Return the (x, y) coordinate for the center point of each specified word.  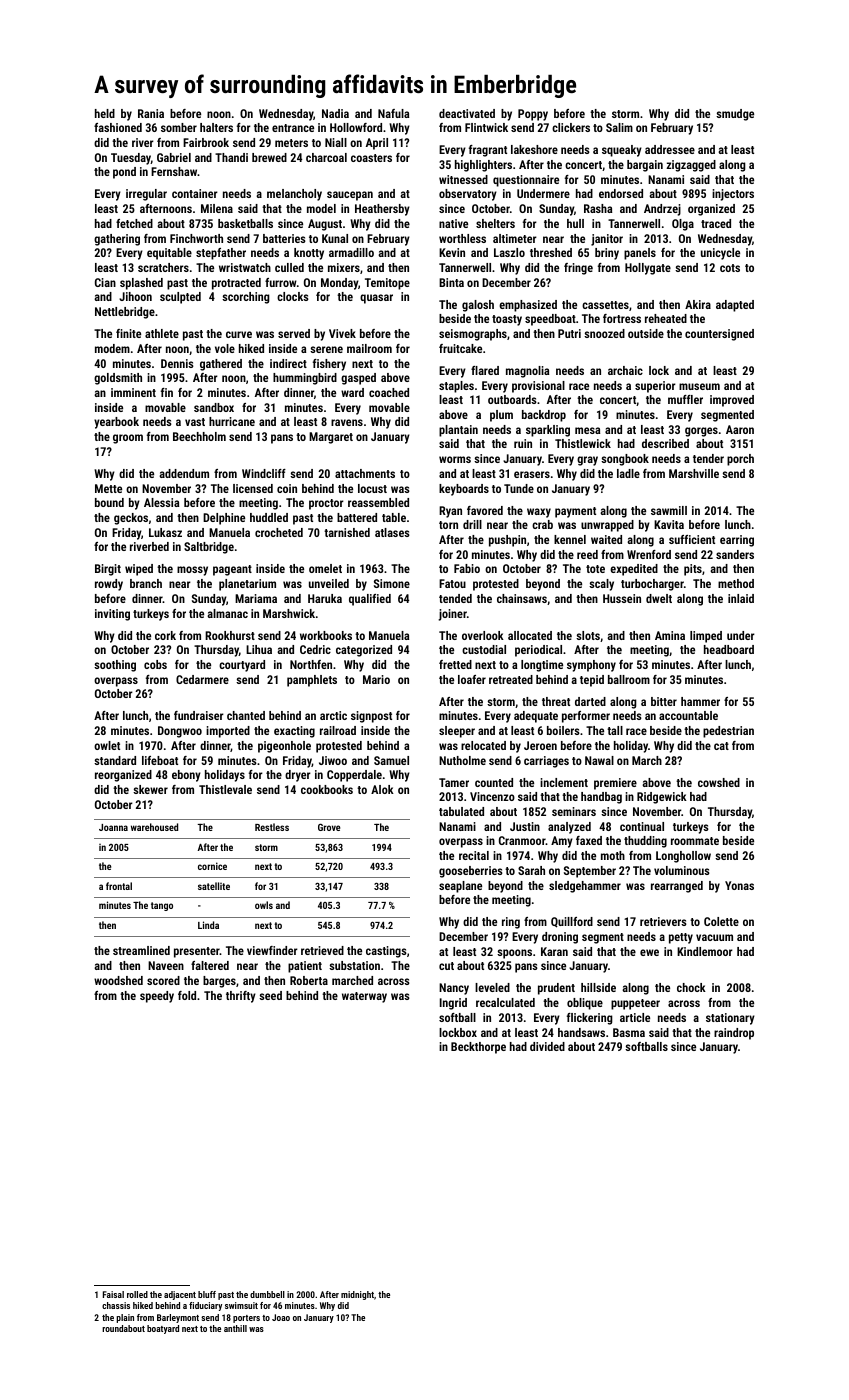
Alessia (161, 502)
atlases (392, 532)
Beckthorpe (478, 1048)
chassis (116, 1305)
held (105, 113)
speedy (157, 997)
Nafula (393, 113)
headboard (729, 649)
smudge (735, 115)
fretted (455, 664)
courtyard (242, 666)
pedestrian (728, 732)
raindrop (734, 1034)
